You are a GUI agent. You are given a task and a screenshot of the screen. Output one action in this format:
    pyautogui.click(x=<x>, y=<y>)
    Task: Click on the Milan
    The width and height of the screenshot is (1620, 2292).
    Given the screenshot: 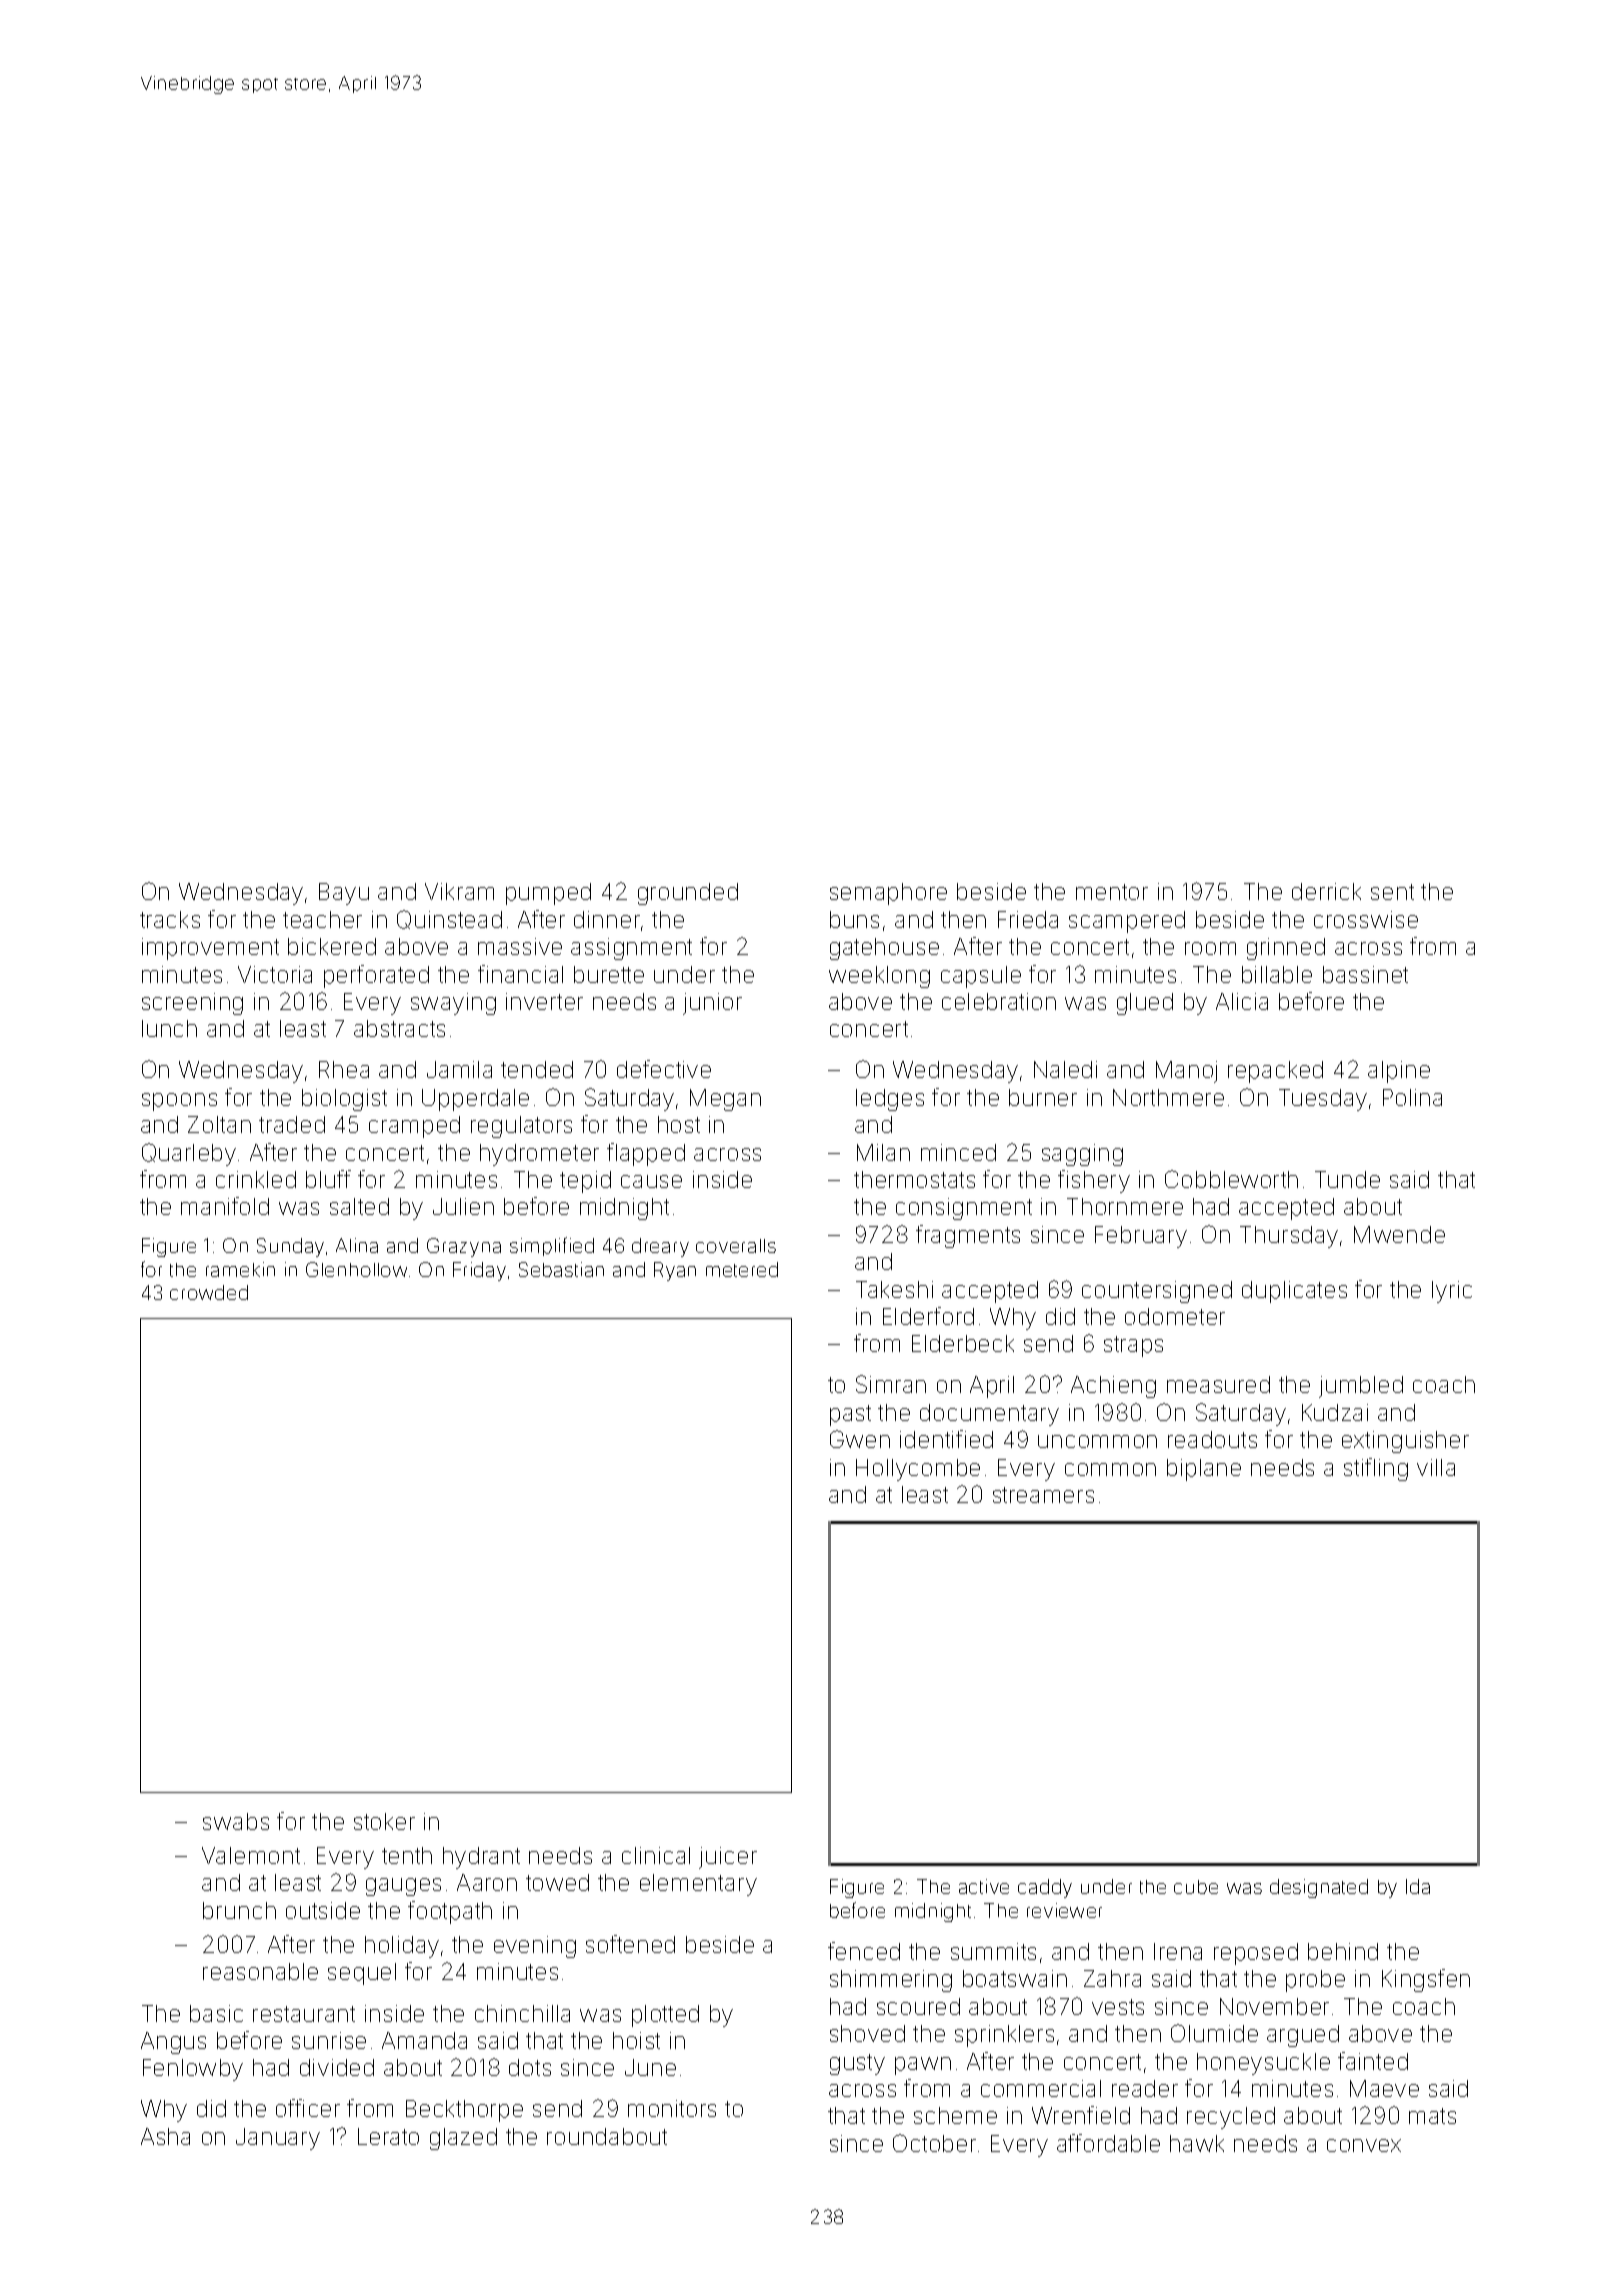 What is the action you would take?
    pyautogui.click(x=883, y=1152)
